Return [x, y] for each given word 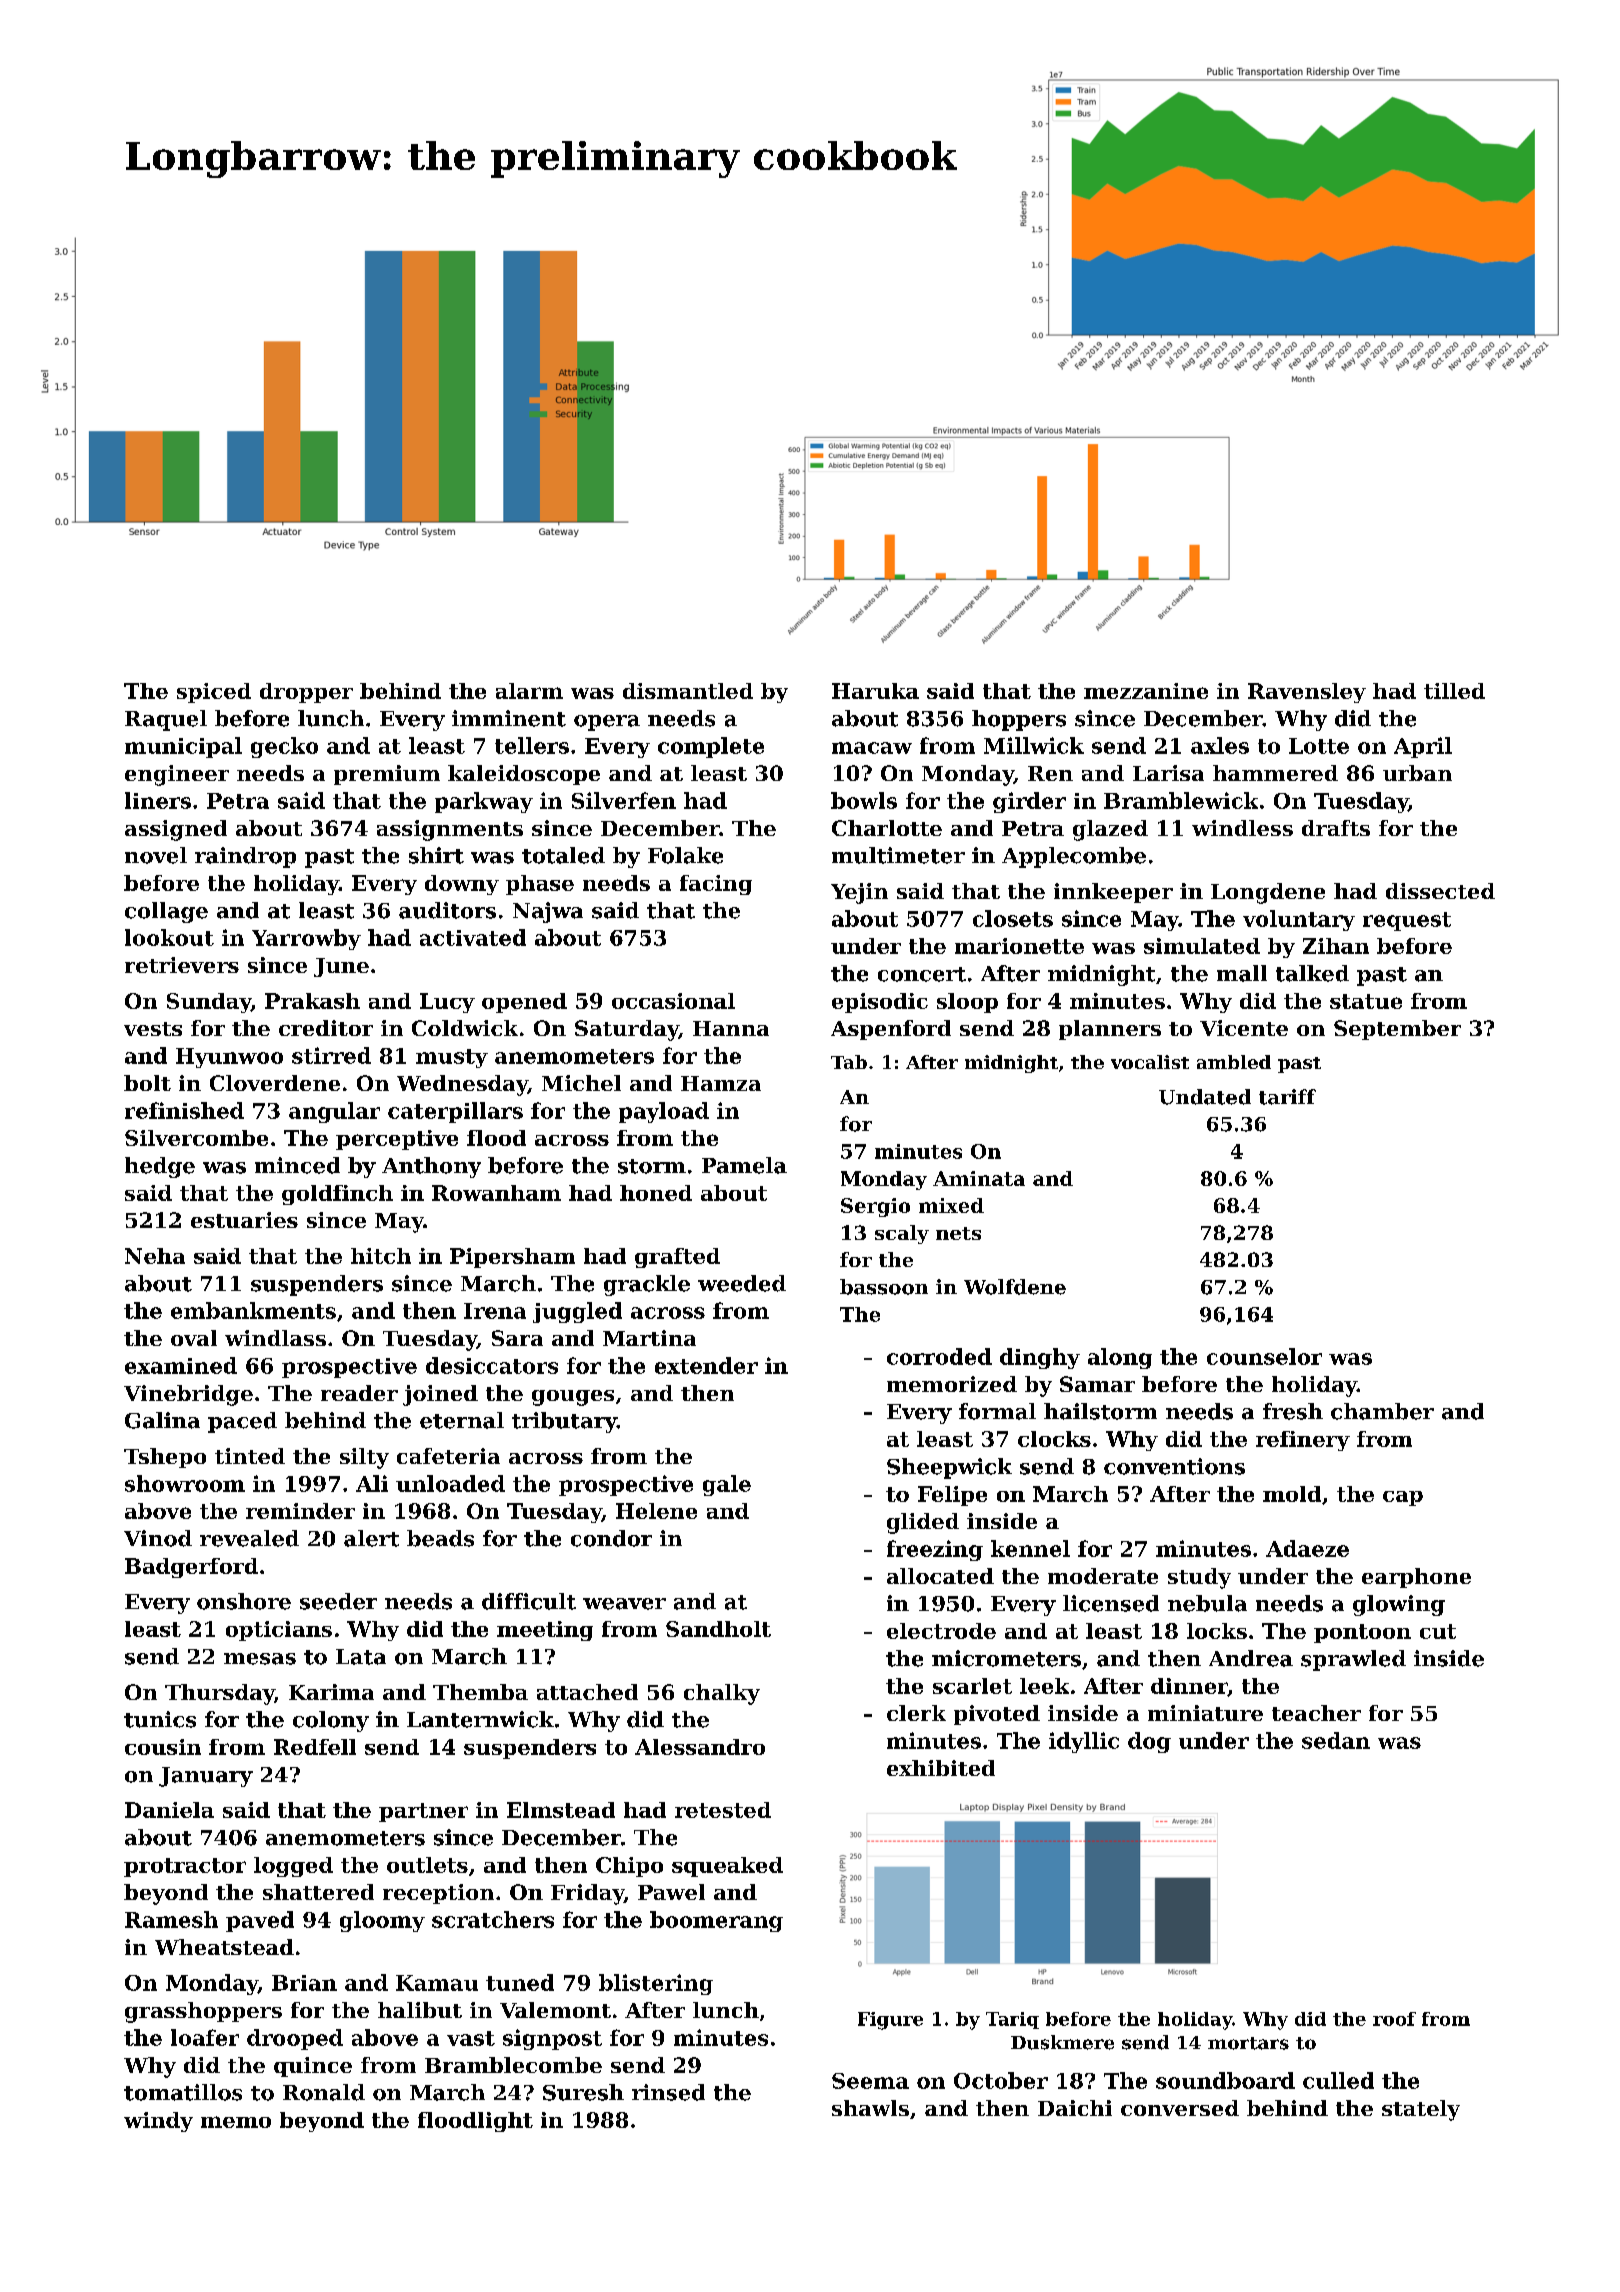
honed [656, 1193]
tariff [1287, 1097]
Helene [656, 1511]
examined [181, 1365]
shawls [870, 2108]
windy [158, 2122]
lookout [169, 937]
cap [1403, 1498]
